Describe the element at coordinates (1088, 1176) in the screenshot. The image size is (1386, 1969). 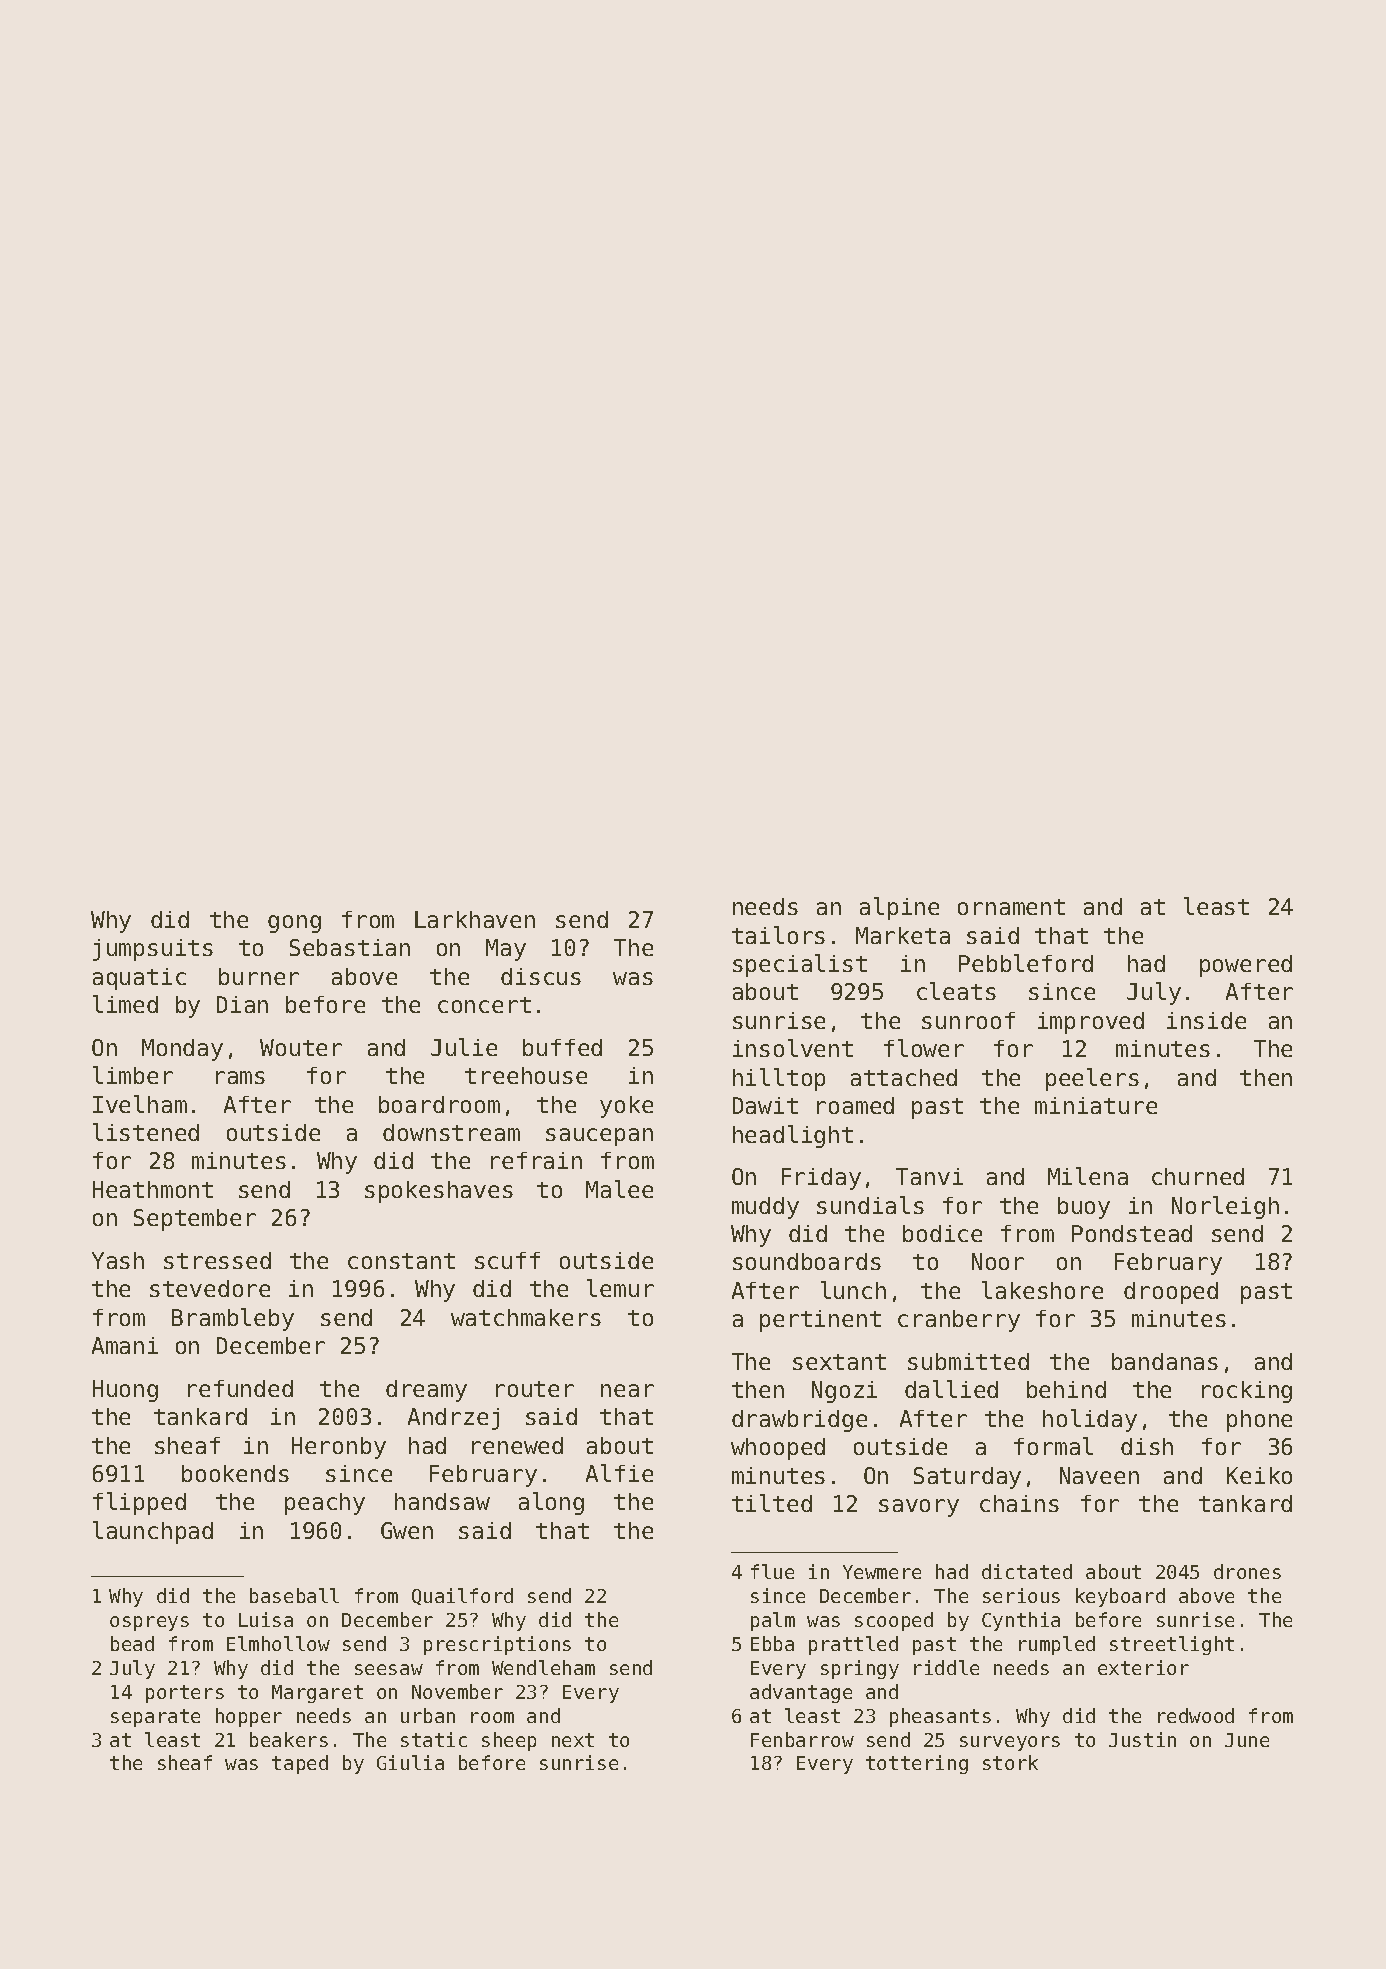
I see `Milena` at that location.
